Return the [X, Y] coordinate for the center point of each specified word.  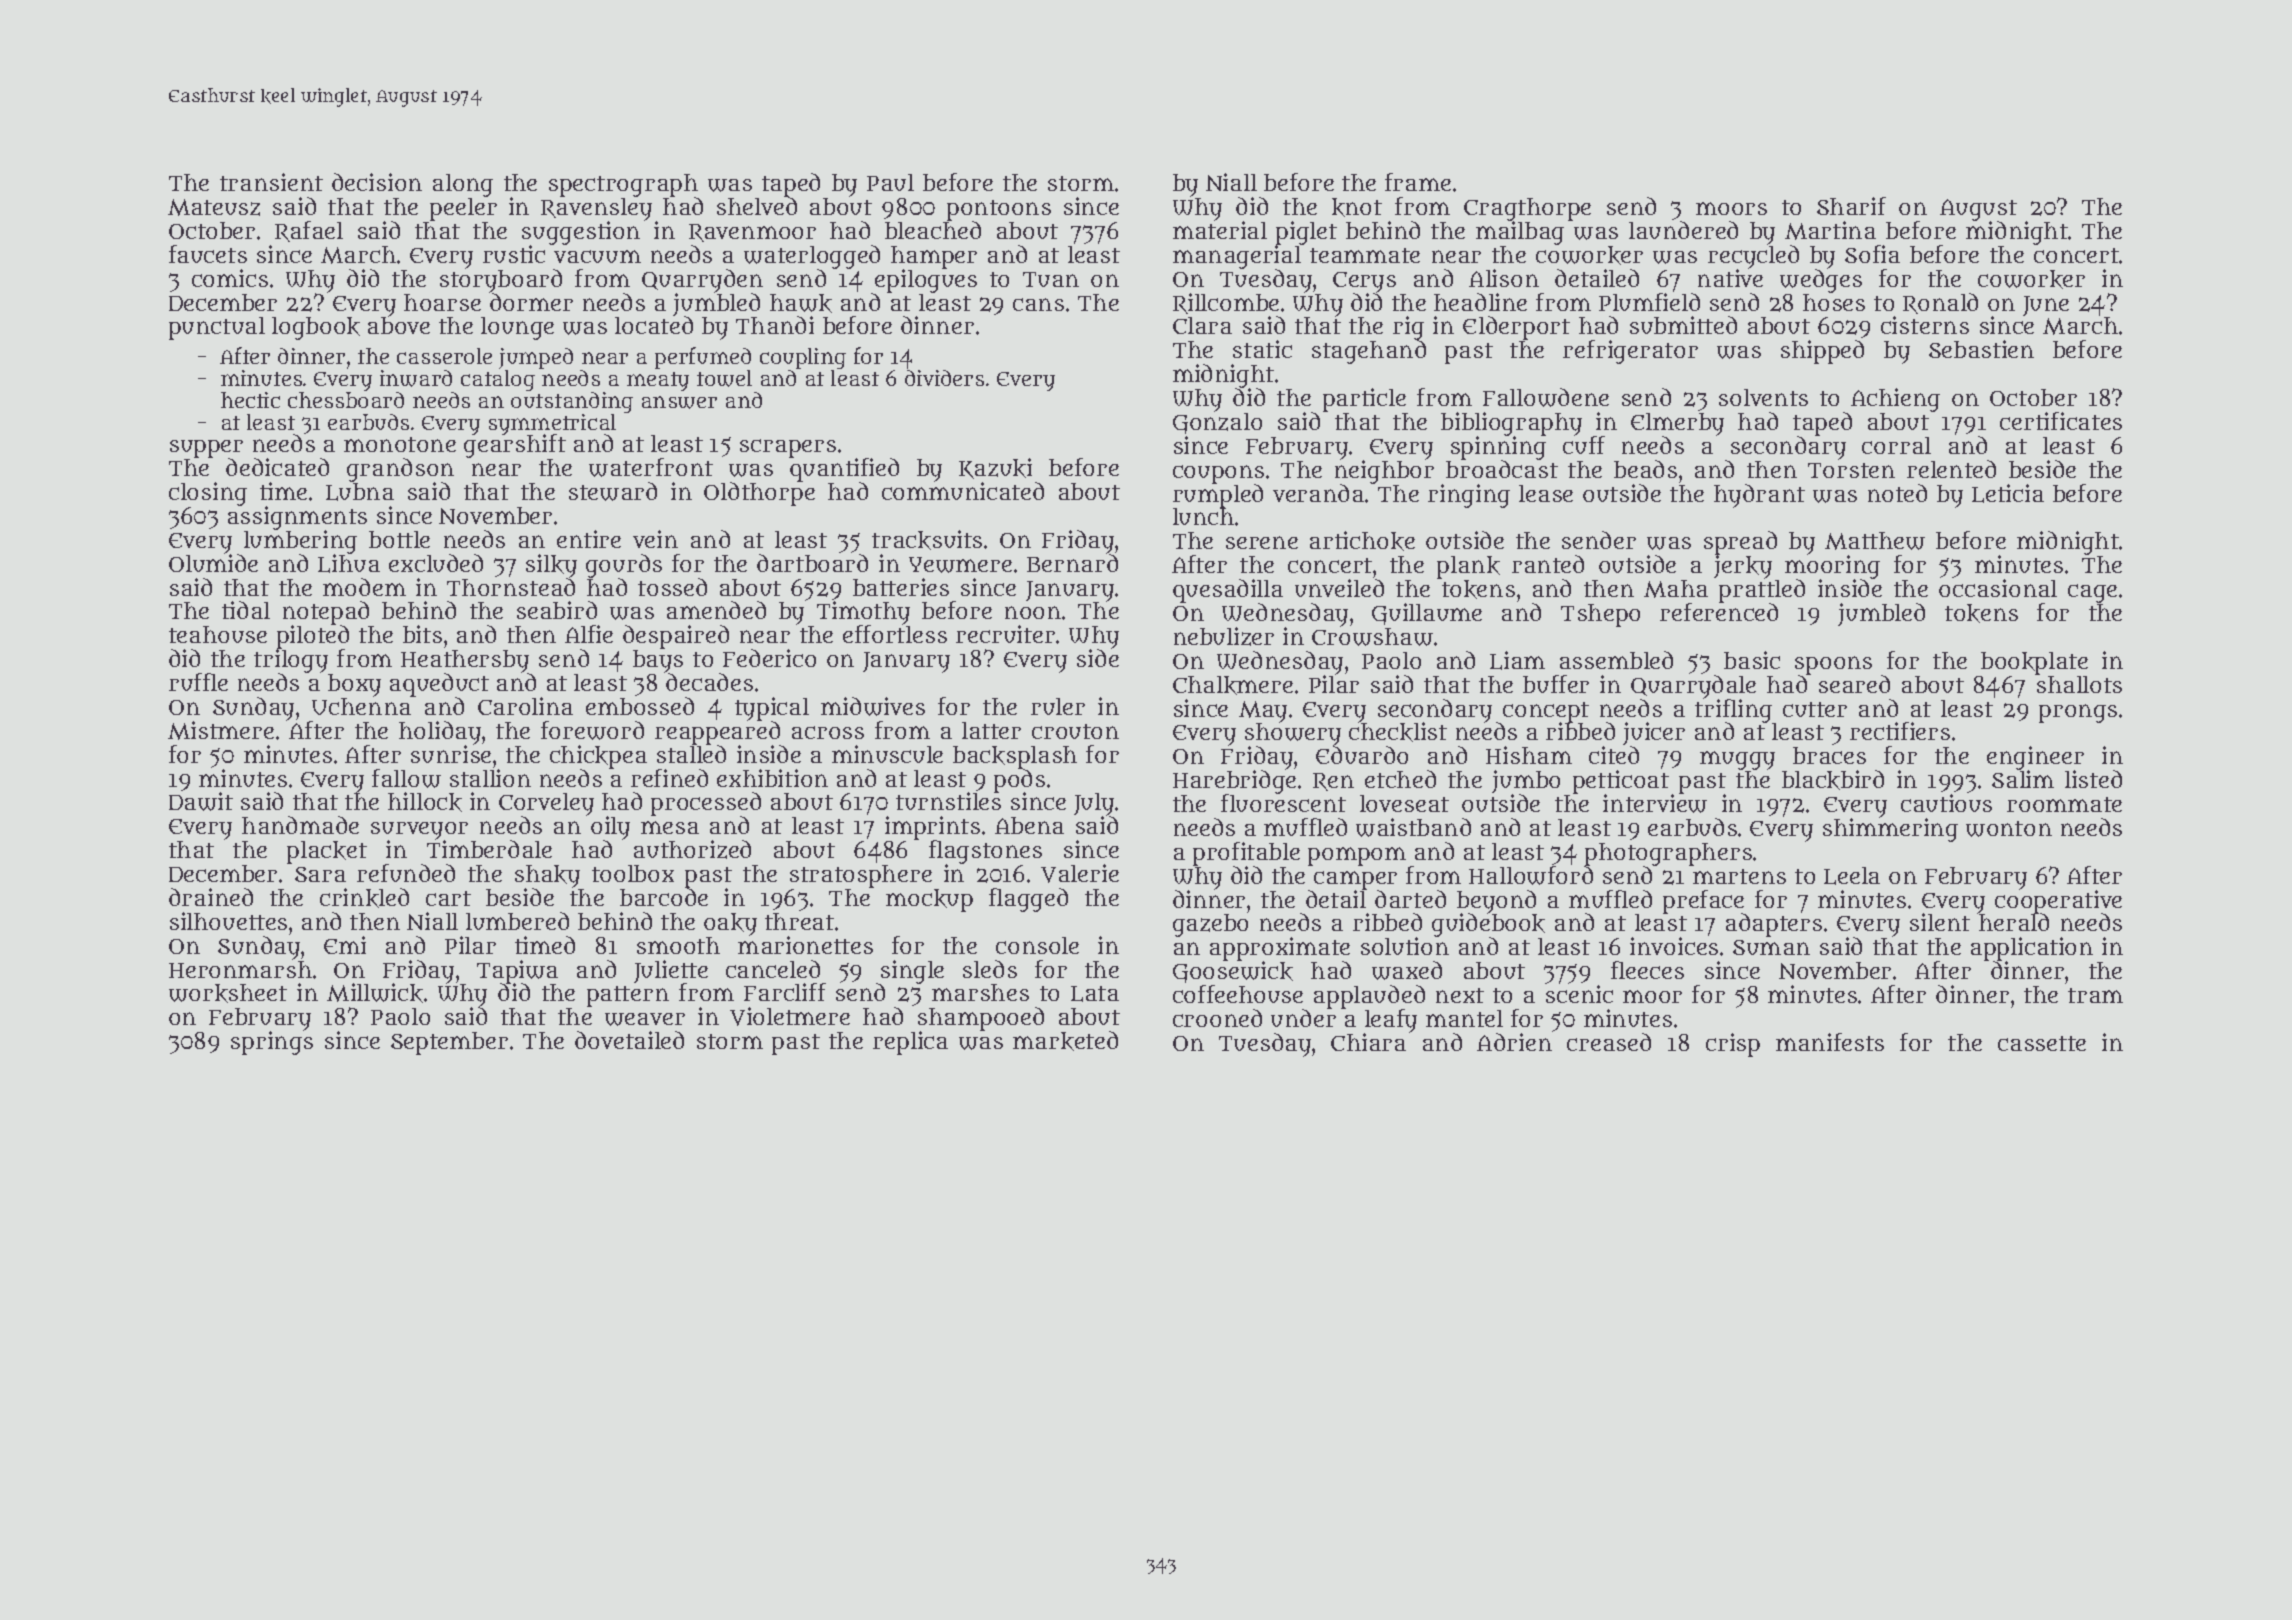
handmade [300, 825]
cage [2092, 593]
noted [1897, 493]
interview [1655, 804]
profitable [1246, 854]
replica [910, 1043]
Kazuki [995, 468]
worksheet [228, 993]
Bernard [1072, 563]
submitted [1683, 325]
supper [206, 449]
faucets [208, 254]
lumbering [300, 542]
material [1220, 230]
